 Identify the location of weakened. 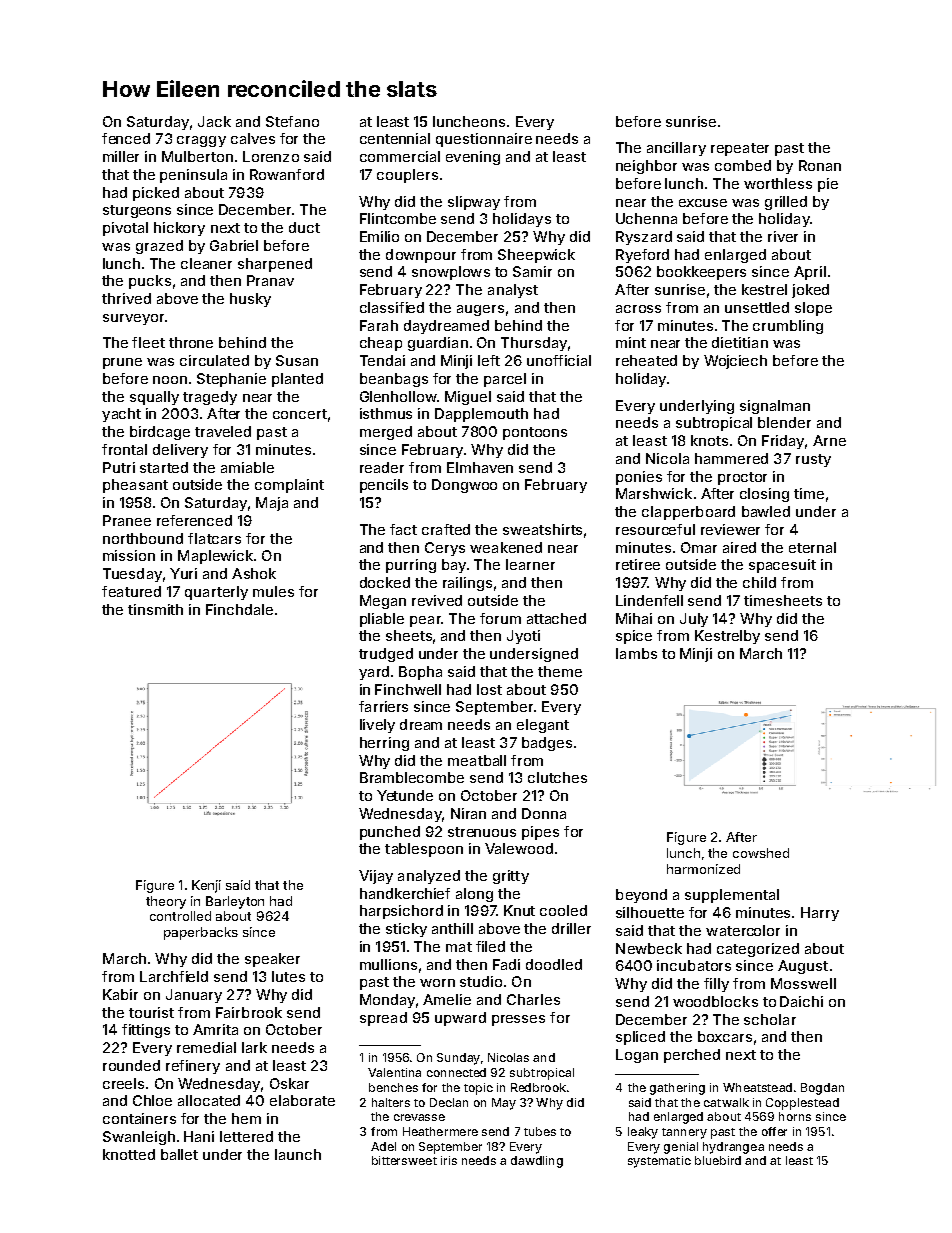
(506, 547).
